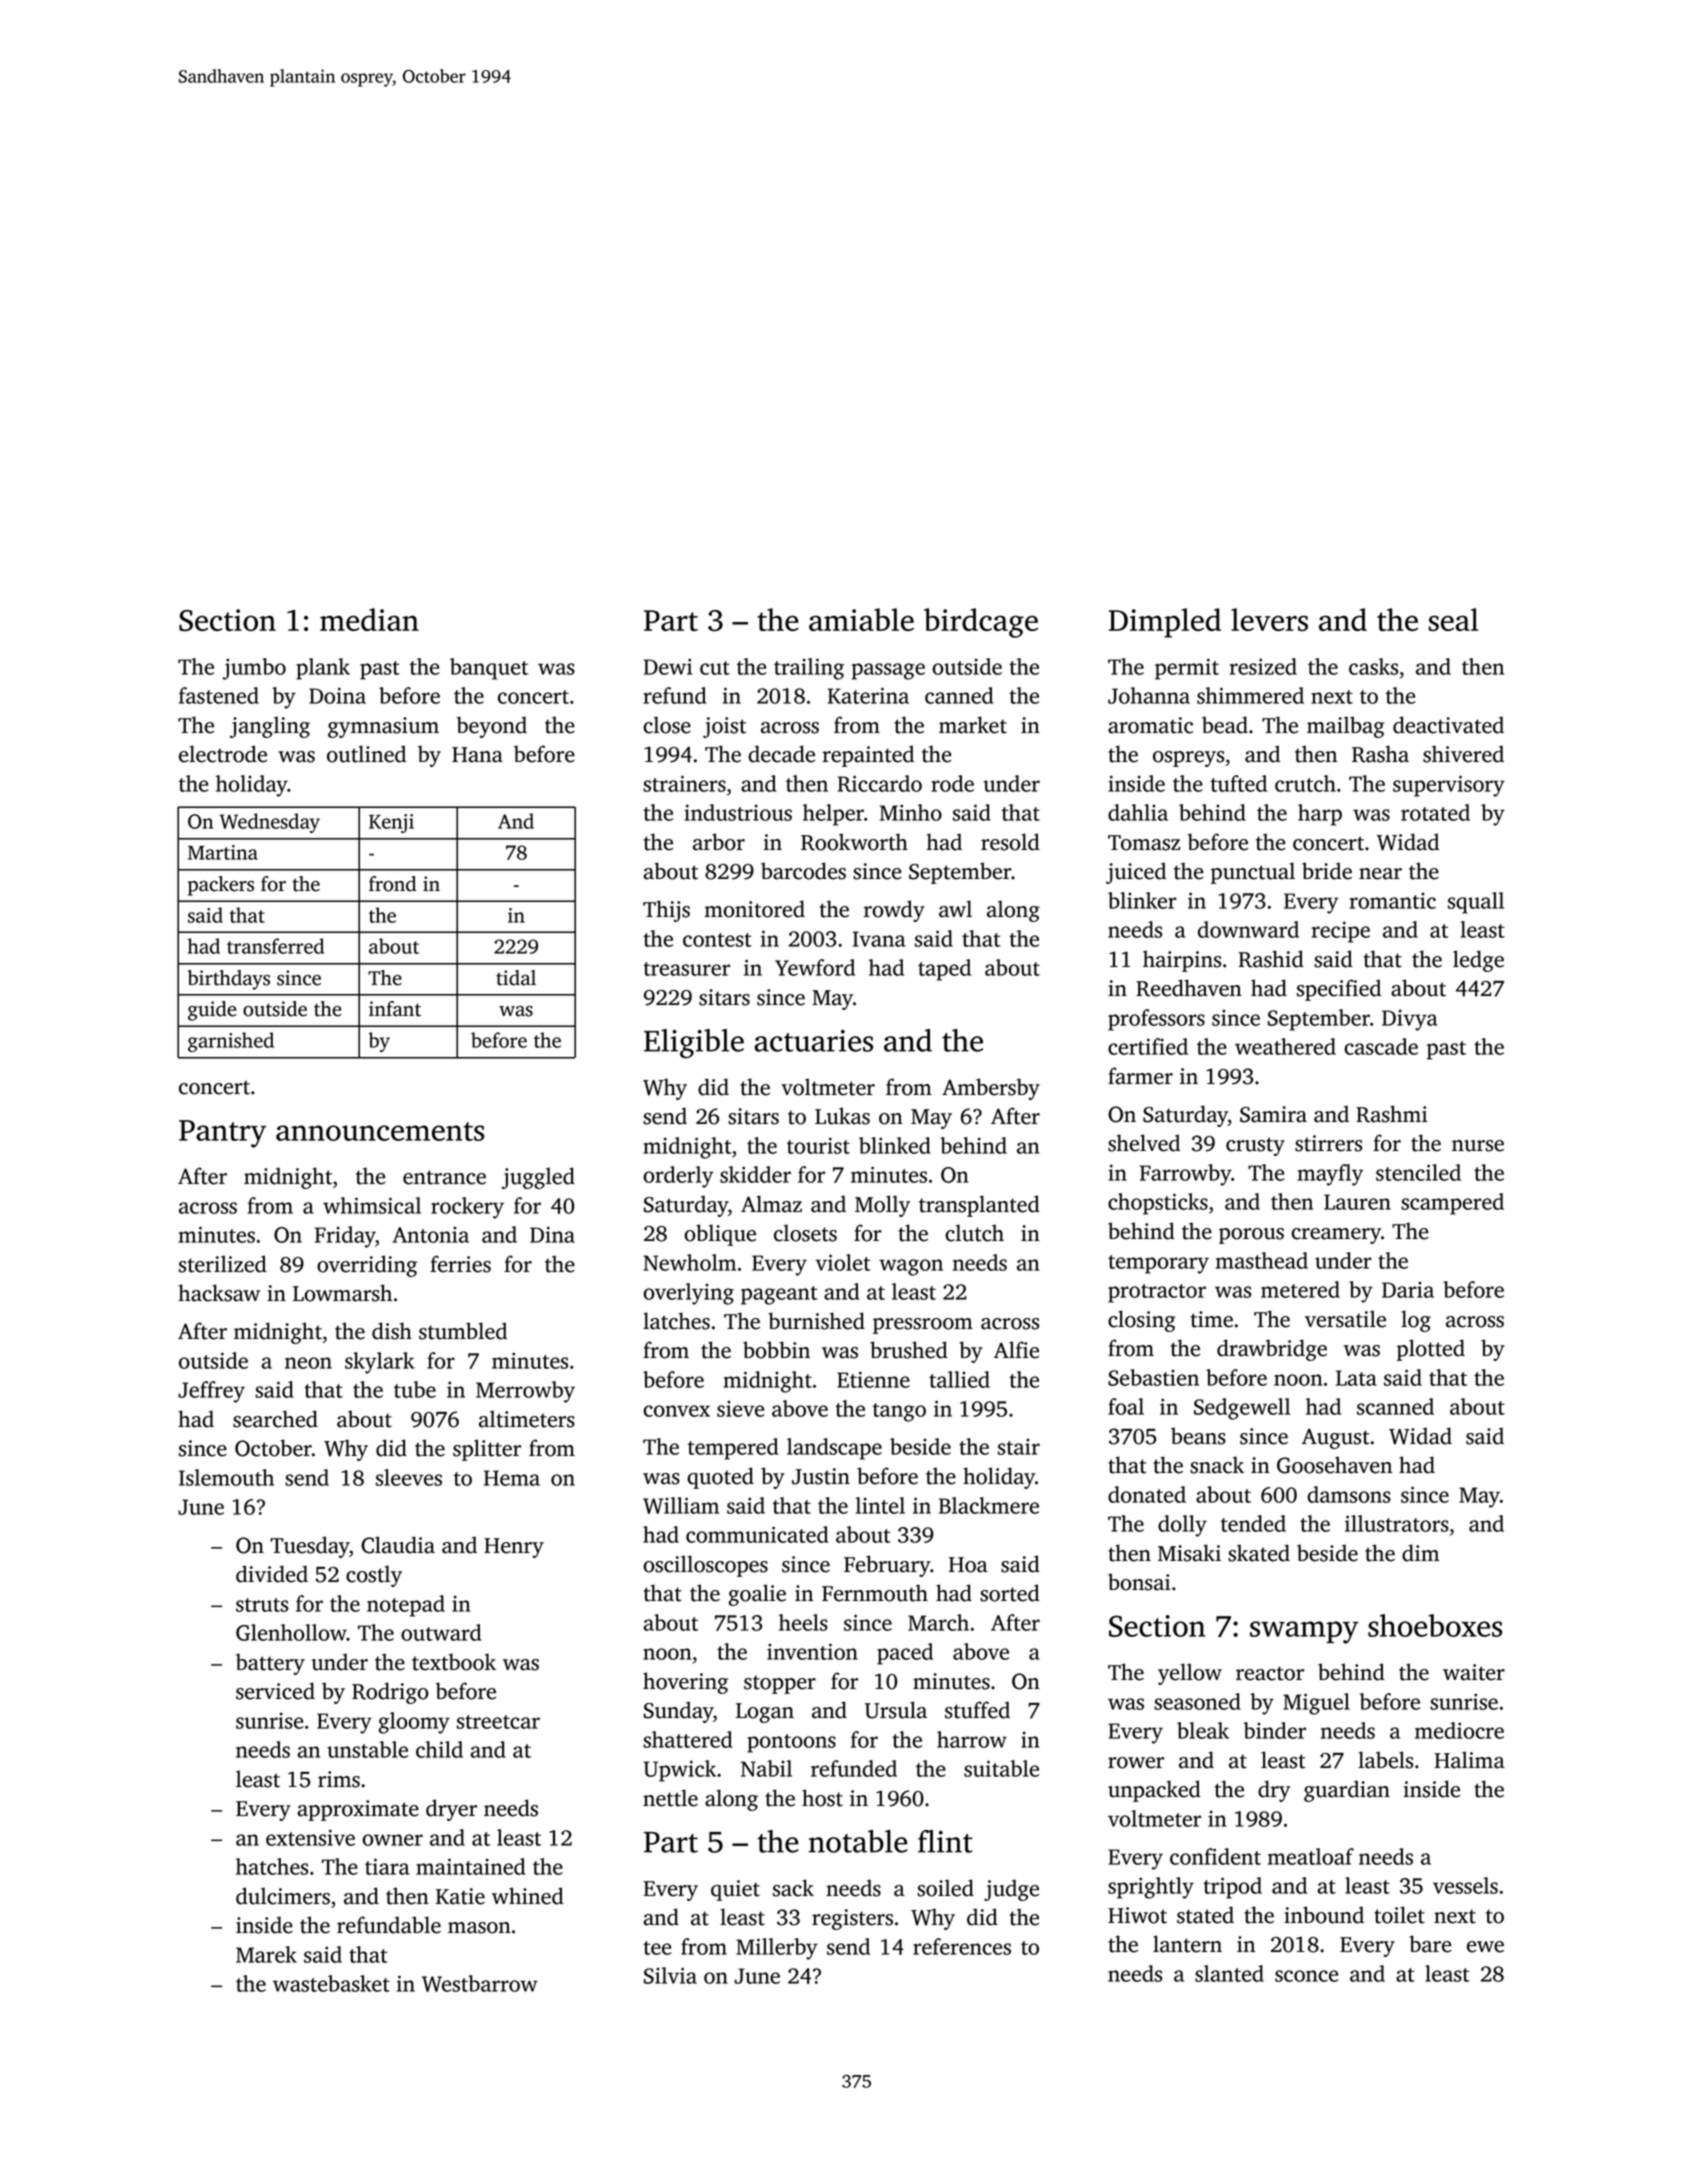 This image has height=2178, width=1683. I want to click on Blackmere, so click(989, 1505).
